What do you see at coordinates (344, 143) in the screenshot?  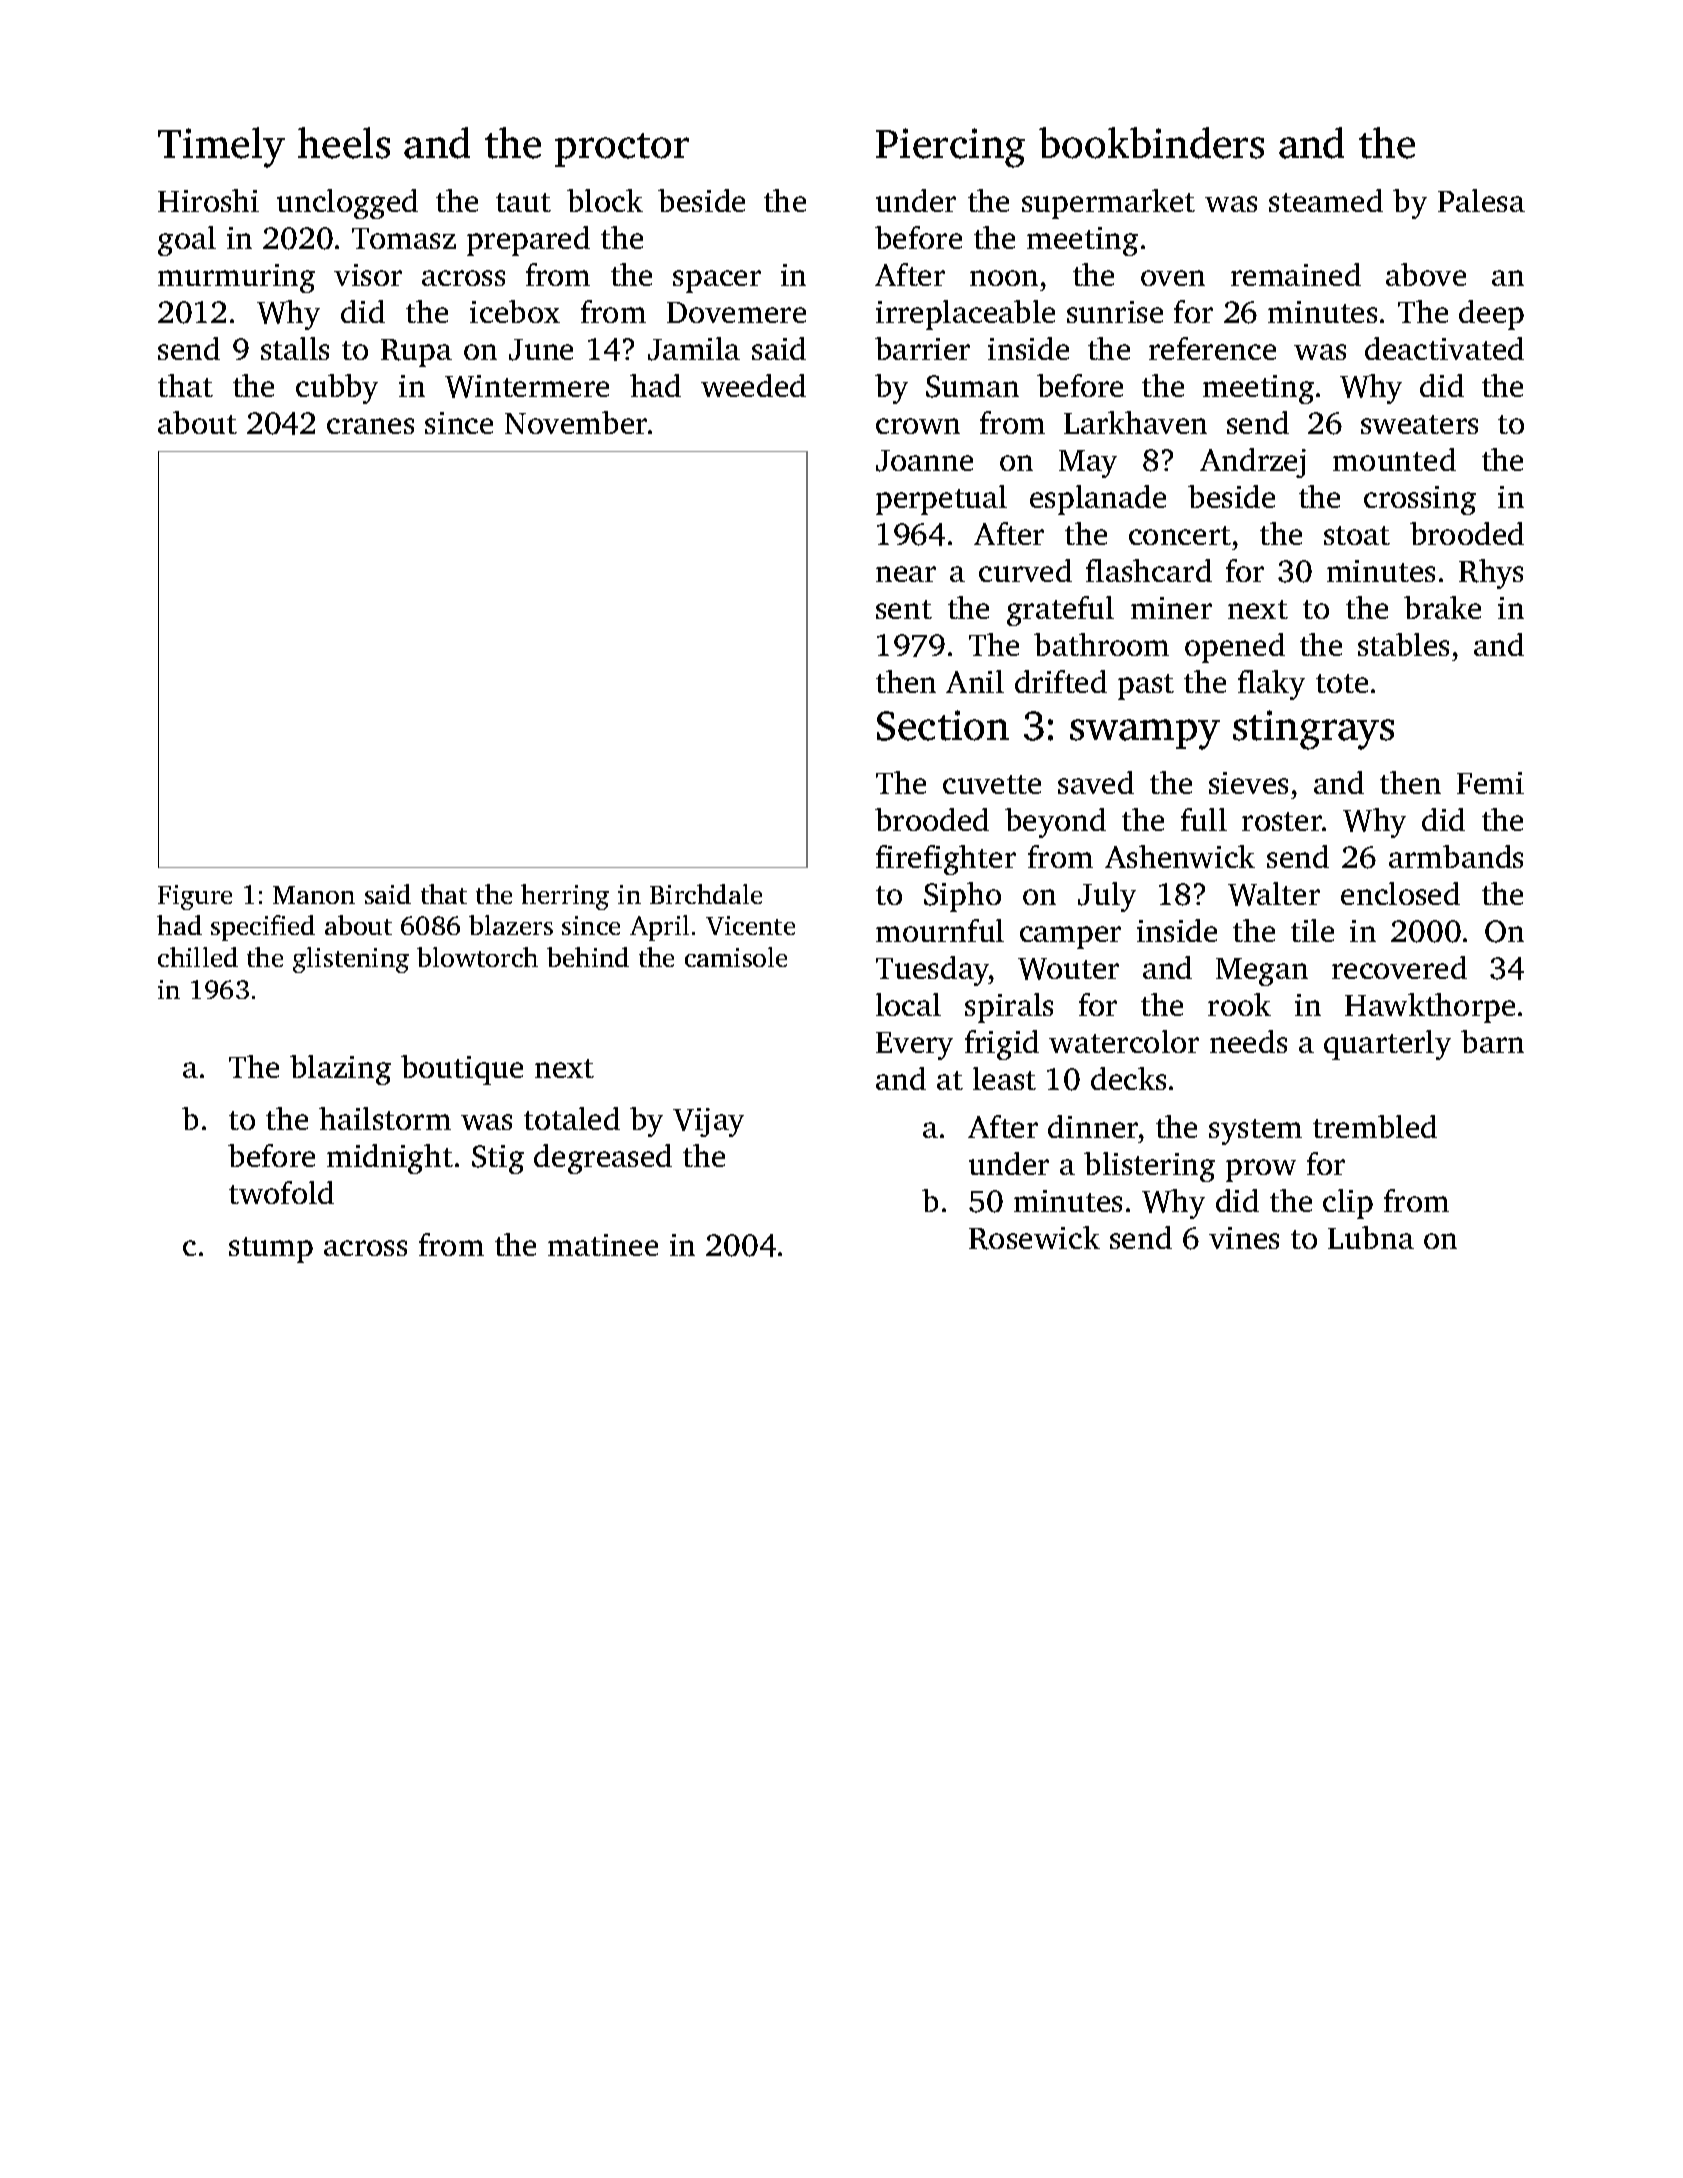 I see `heels` at bounding box center [344, 143].
